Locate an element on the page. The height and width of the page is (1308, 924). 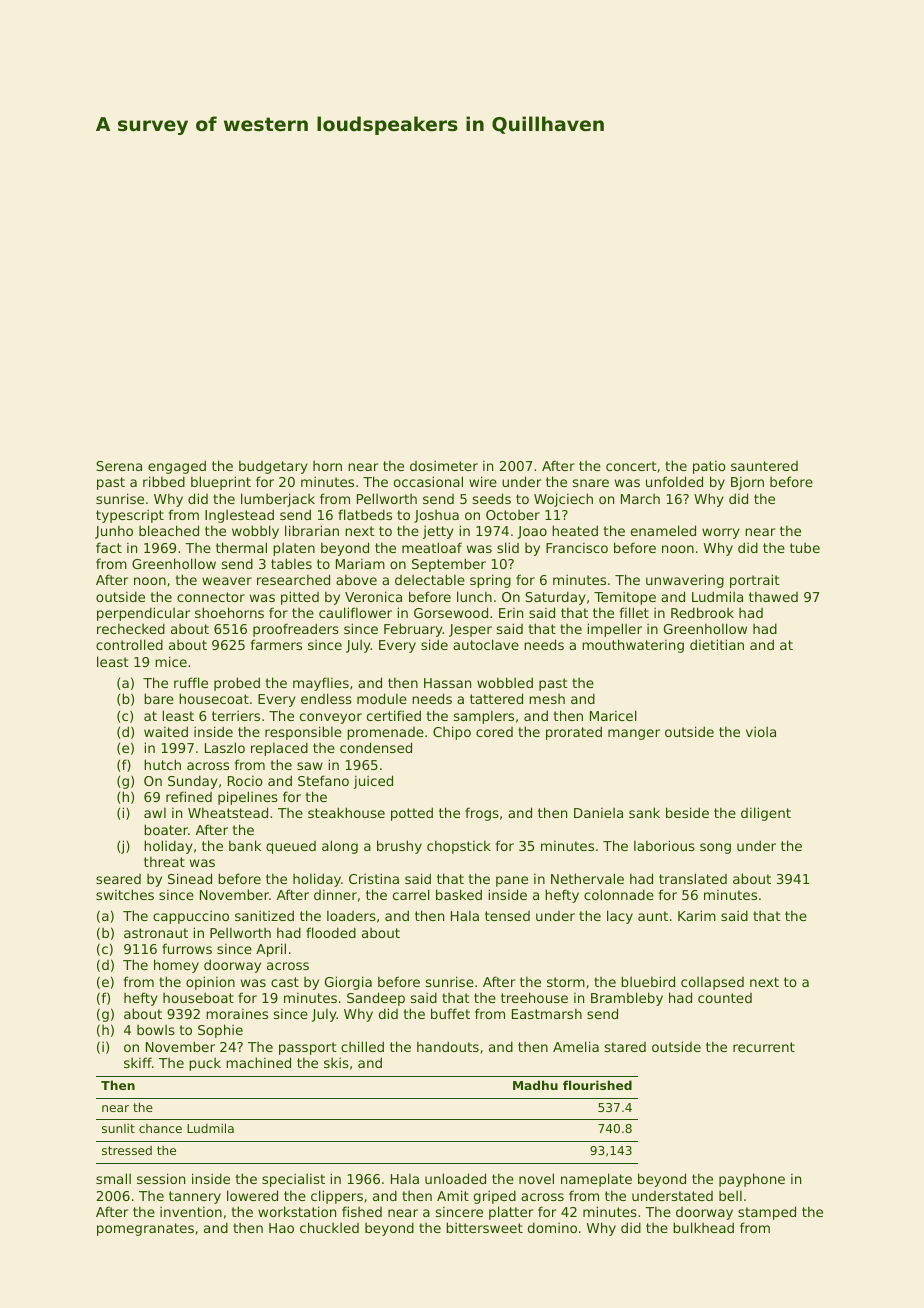
switches is located at coordinates (125, 894).
